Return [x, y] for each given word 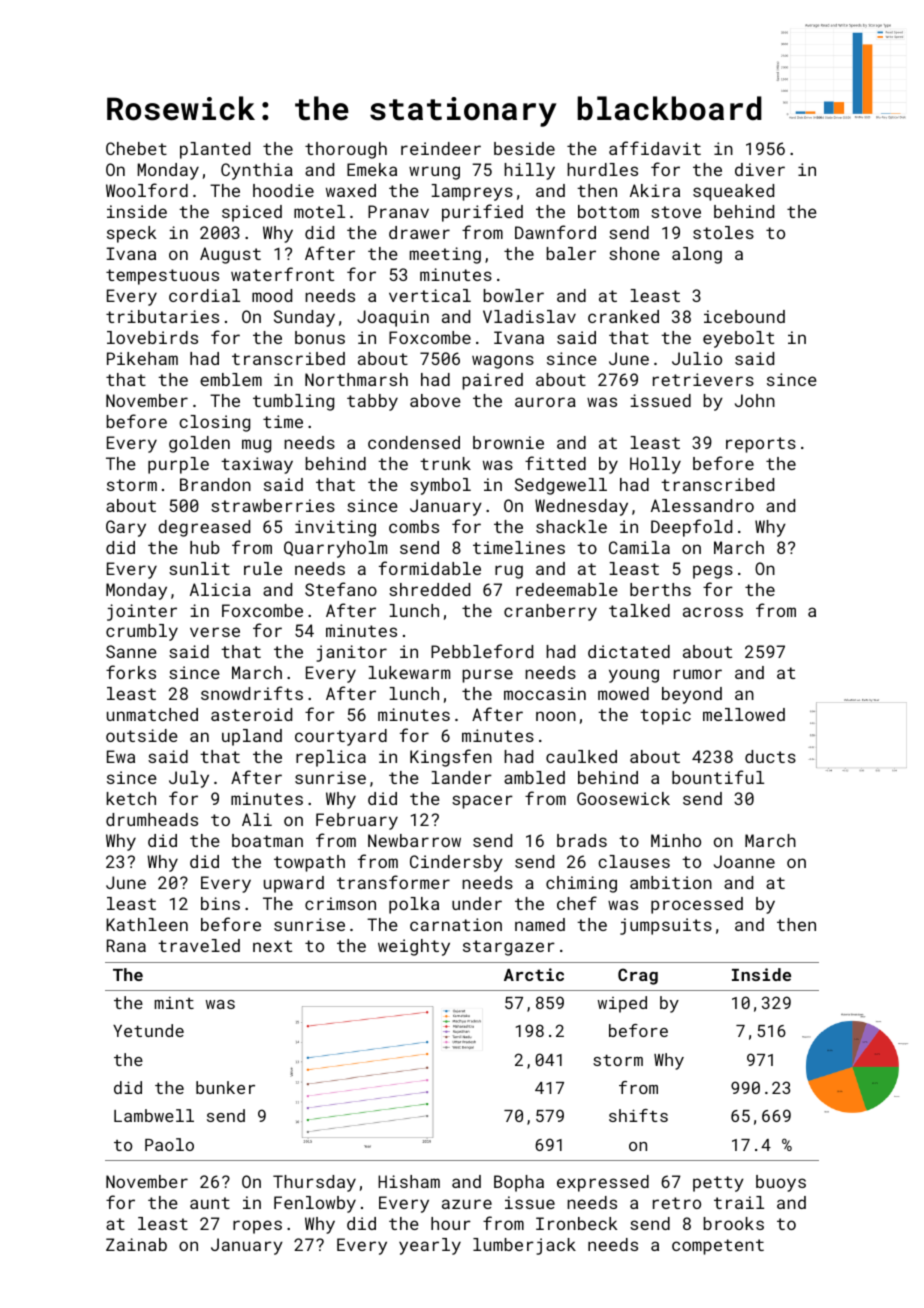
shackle [571, 526]
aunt [210, 1203]
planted [215, 150]
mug [256, 446]
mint [174, 1002]
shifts [638, 1115]
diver [760, 169]
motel [319, 211]
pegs [713, 572]
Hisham [409, 1181]
